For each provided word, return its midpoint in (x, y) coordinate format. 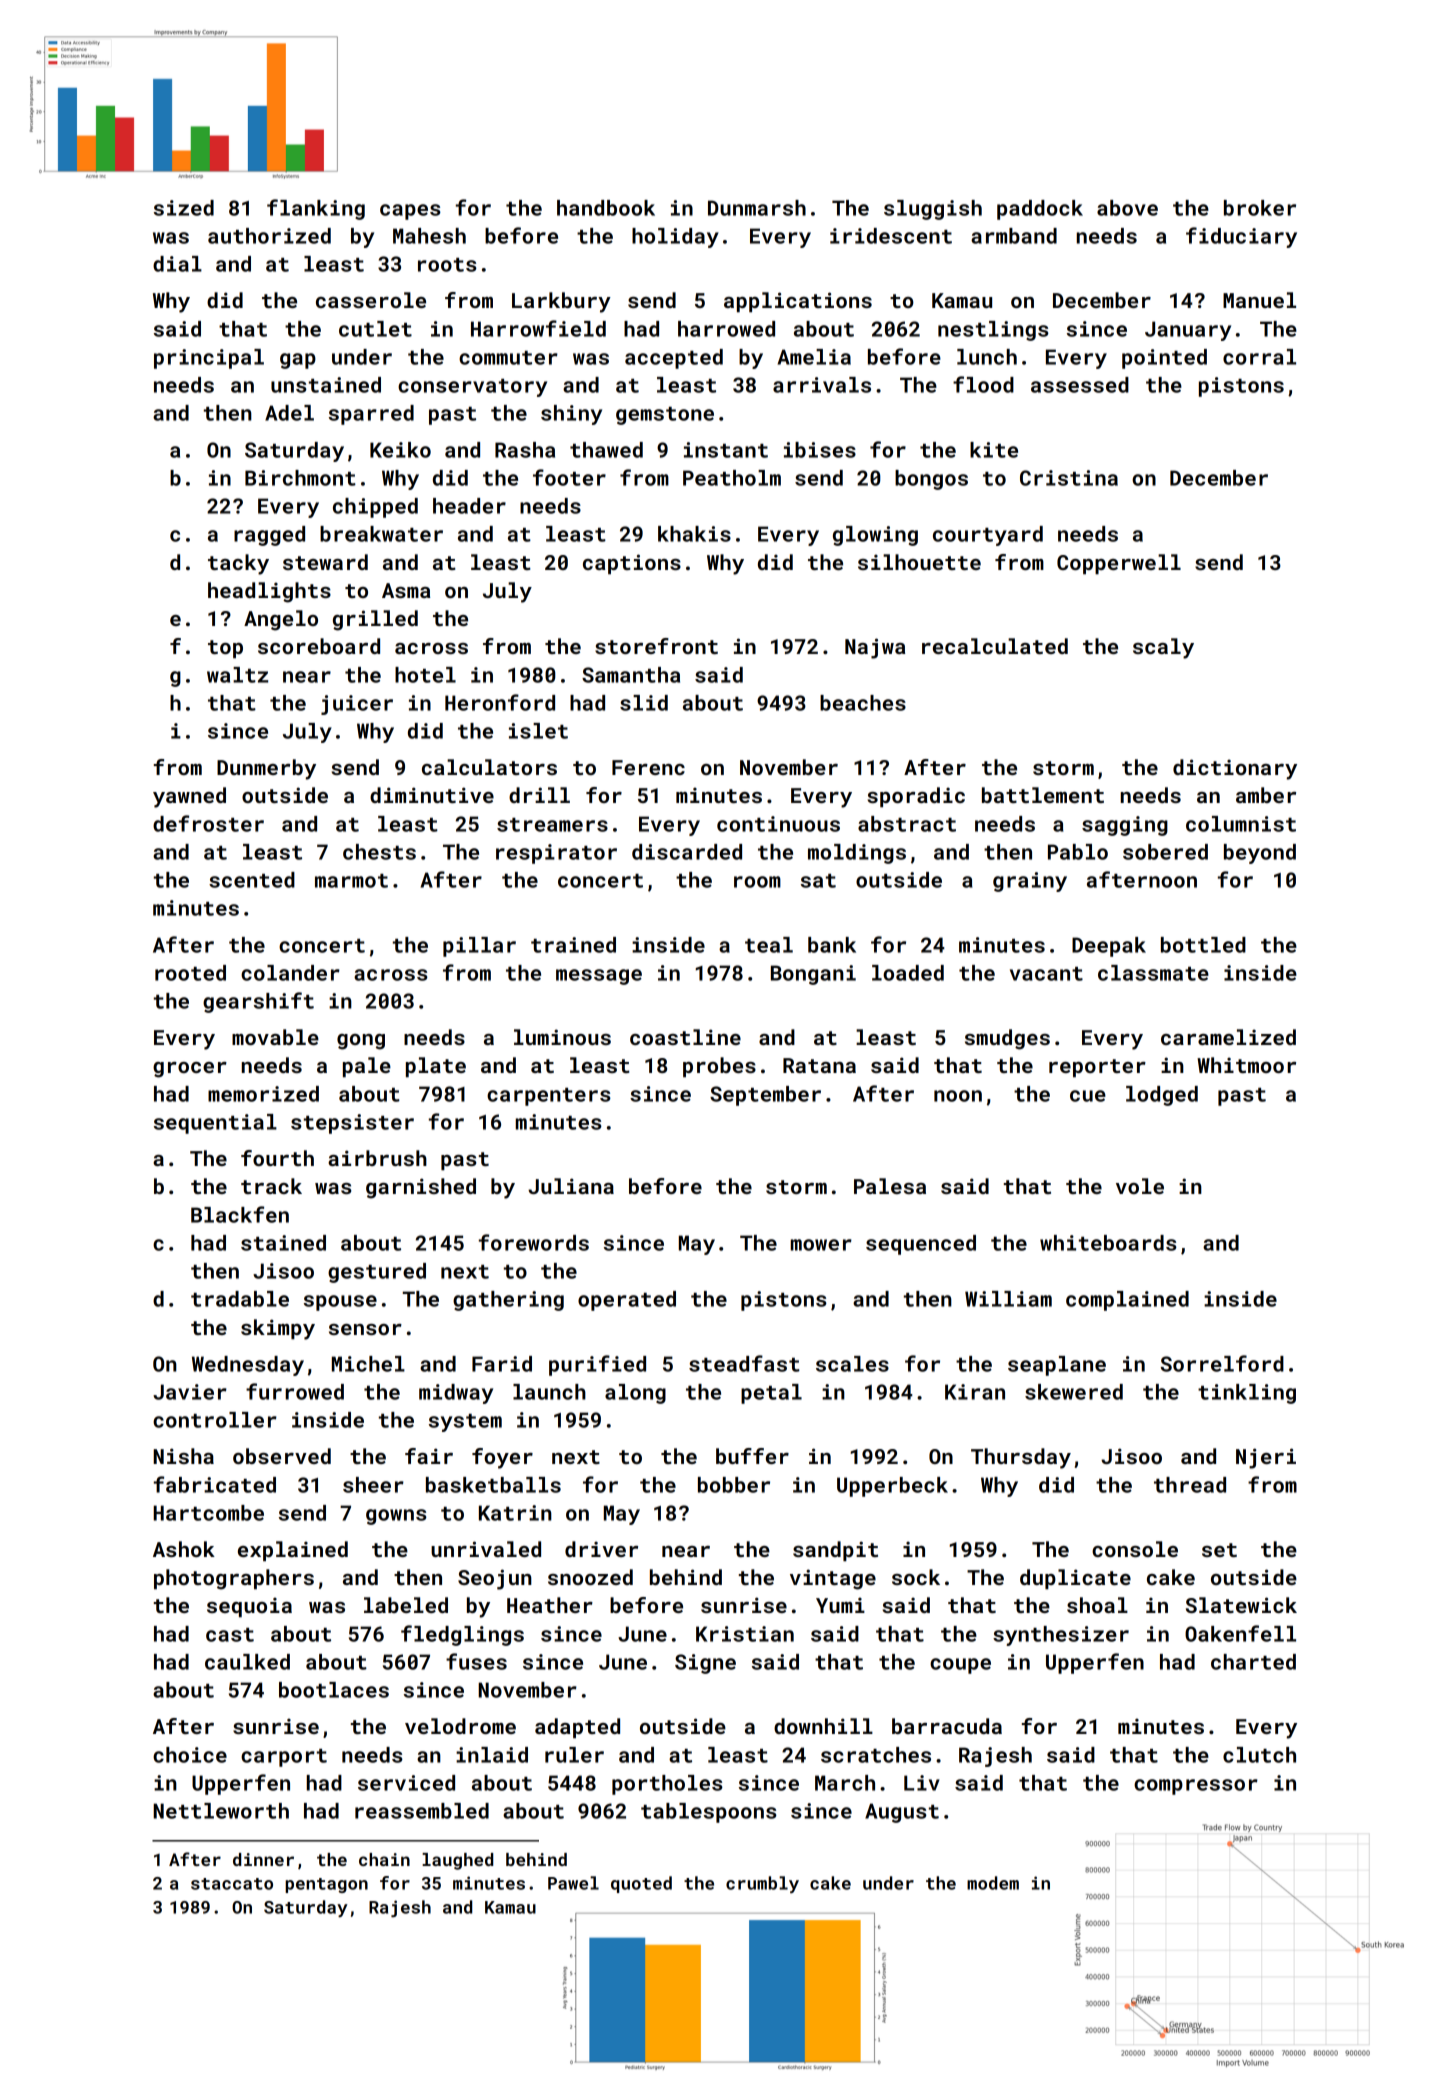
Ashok (184, 1549)
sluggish (933, 210)
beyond (1260, 854)
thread (1190, 1485)
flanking (316, 209)
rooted (190, 973)
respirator (556, 854)
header (469, 506)
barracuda (947, 1726)
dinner (263, 1859)
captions (632, 564)
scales (852, 1364)
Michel (368, 1364)
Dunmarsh (757, 208)
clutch (1259, 1755)
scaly (1163, 648)
